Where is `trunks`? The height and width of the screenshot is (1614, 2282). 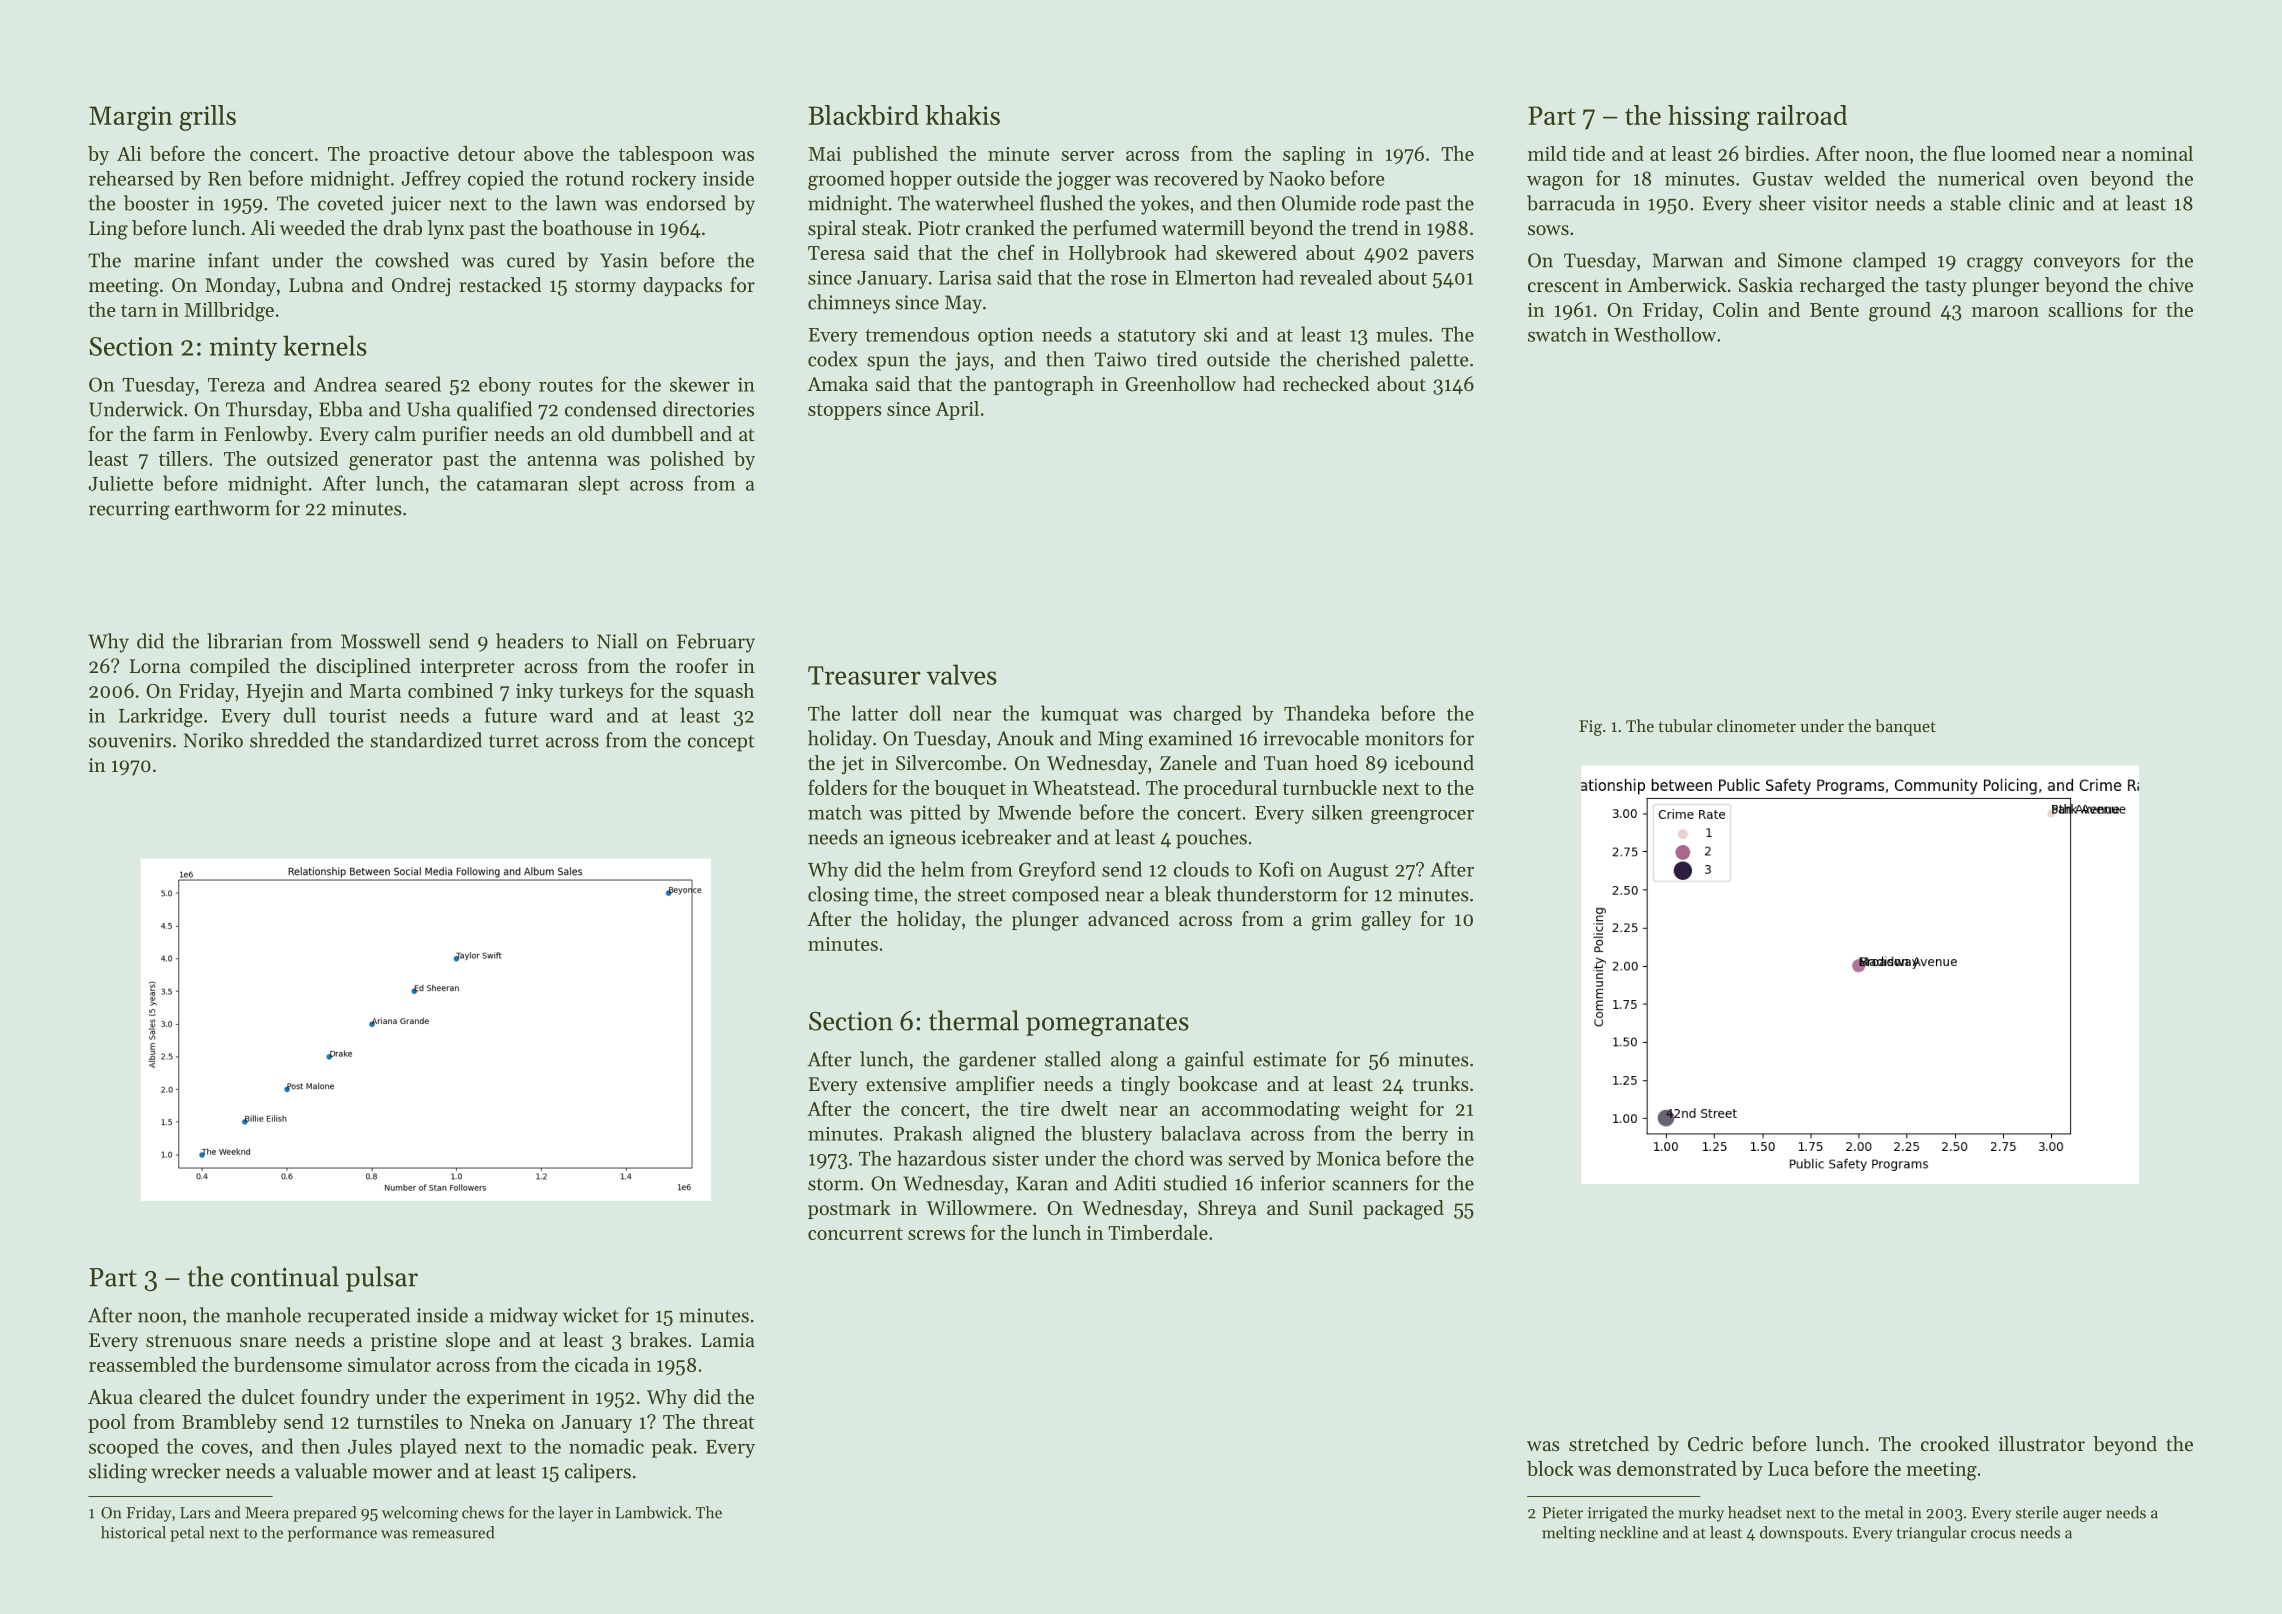
trunks is located at coordinates (1441, 1083).
